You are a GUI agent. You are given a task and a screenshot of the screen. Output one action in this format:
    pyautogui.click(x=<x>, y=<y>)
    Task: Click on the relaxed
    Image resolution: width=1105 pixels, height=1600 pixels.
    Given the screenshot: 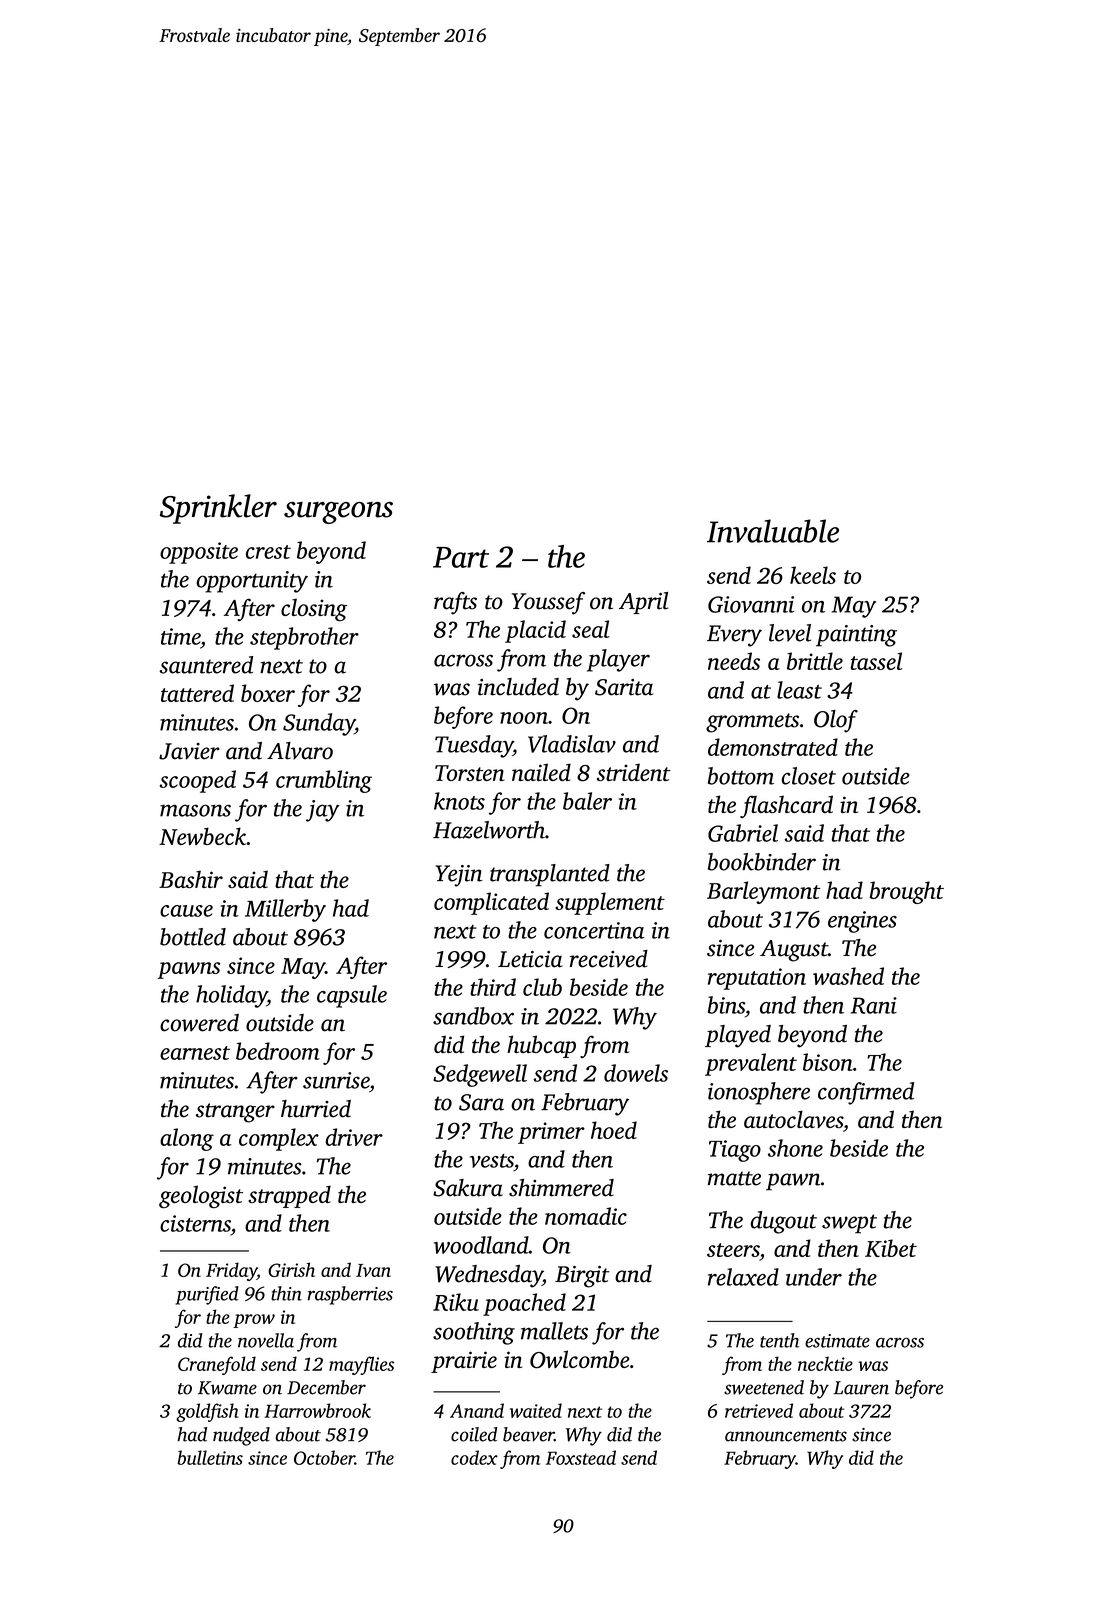 What is the action you would take?
    pyautogui.click(x=743, y=1277)
